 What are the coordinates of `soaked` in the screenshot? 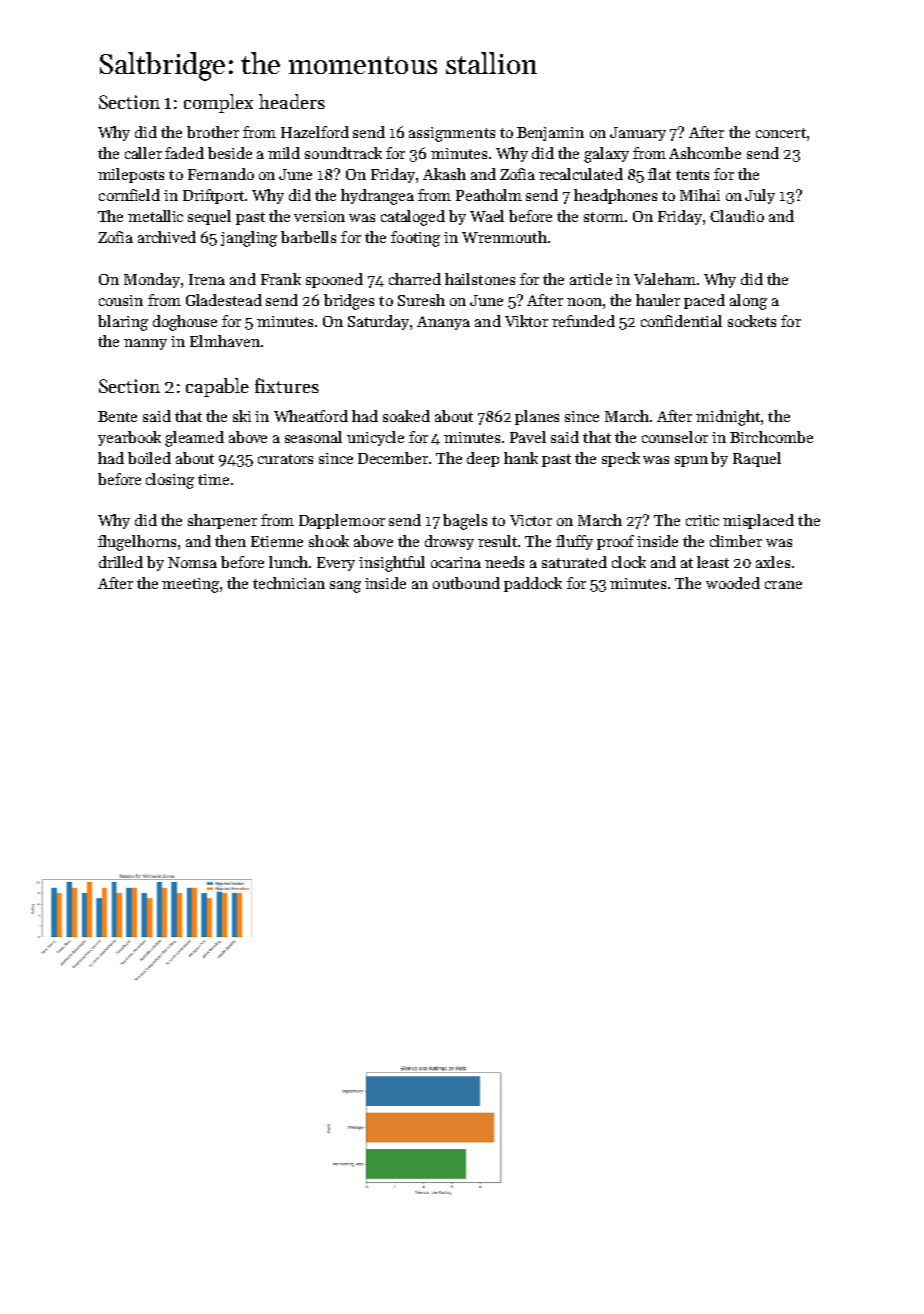 It's located at (406, 416).
